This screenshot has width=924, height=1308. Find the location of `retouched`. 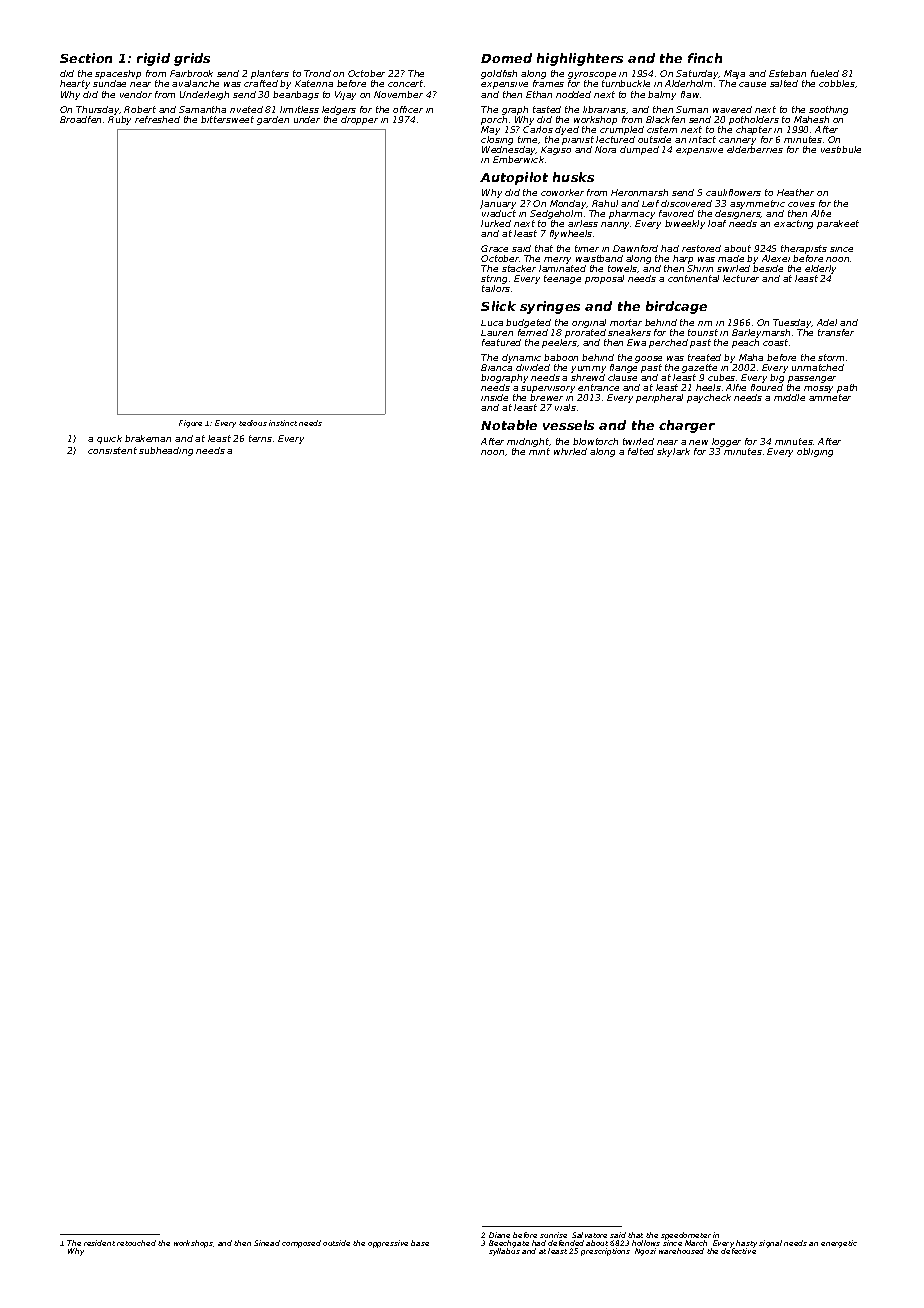

retouched is located at coordinates (136, 1243).
